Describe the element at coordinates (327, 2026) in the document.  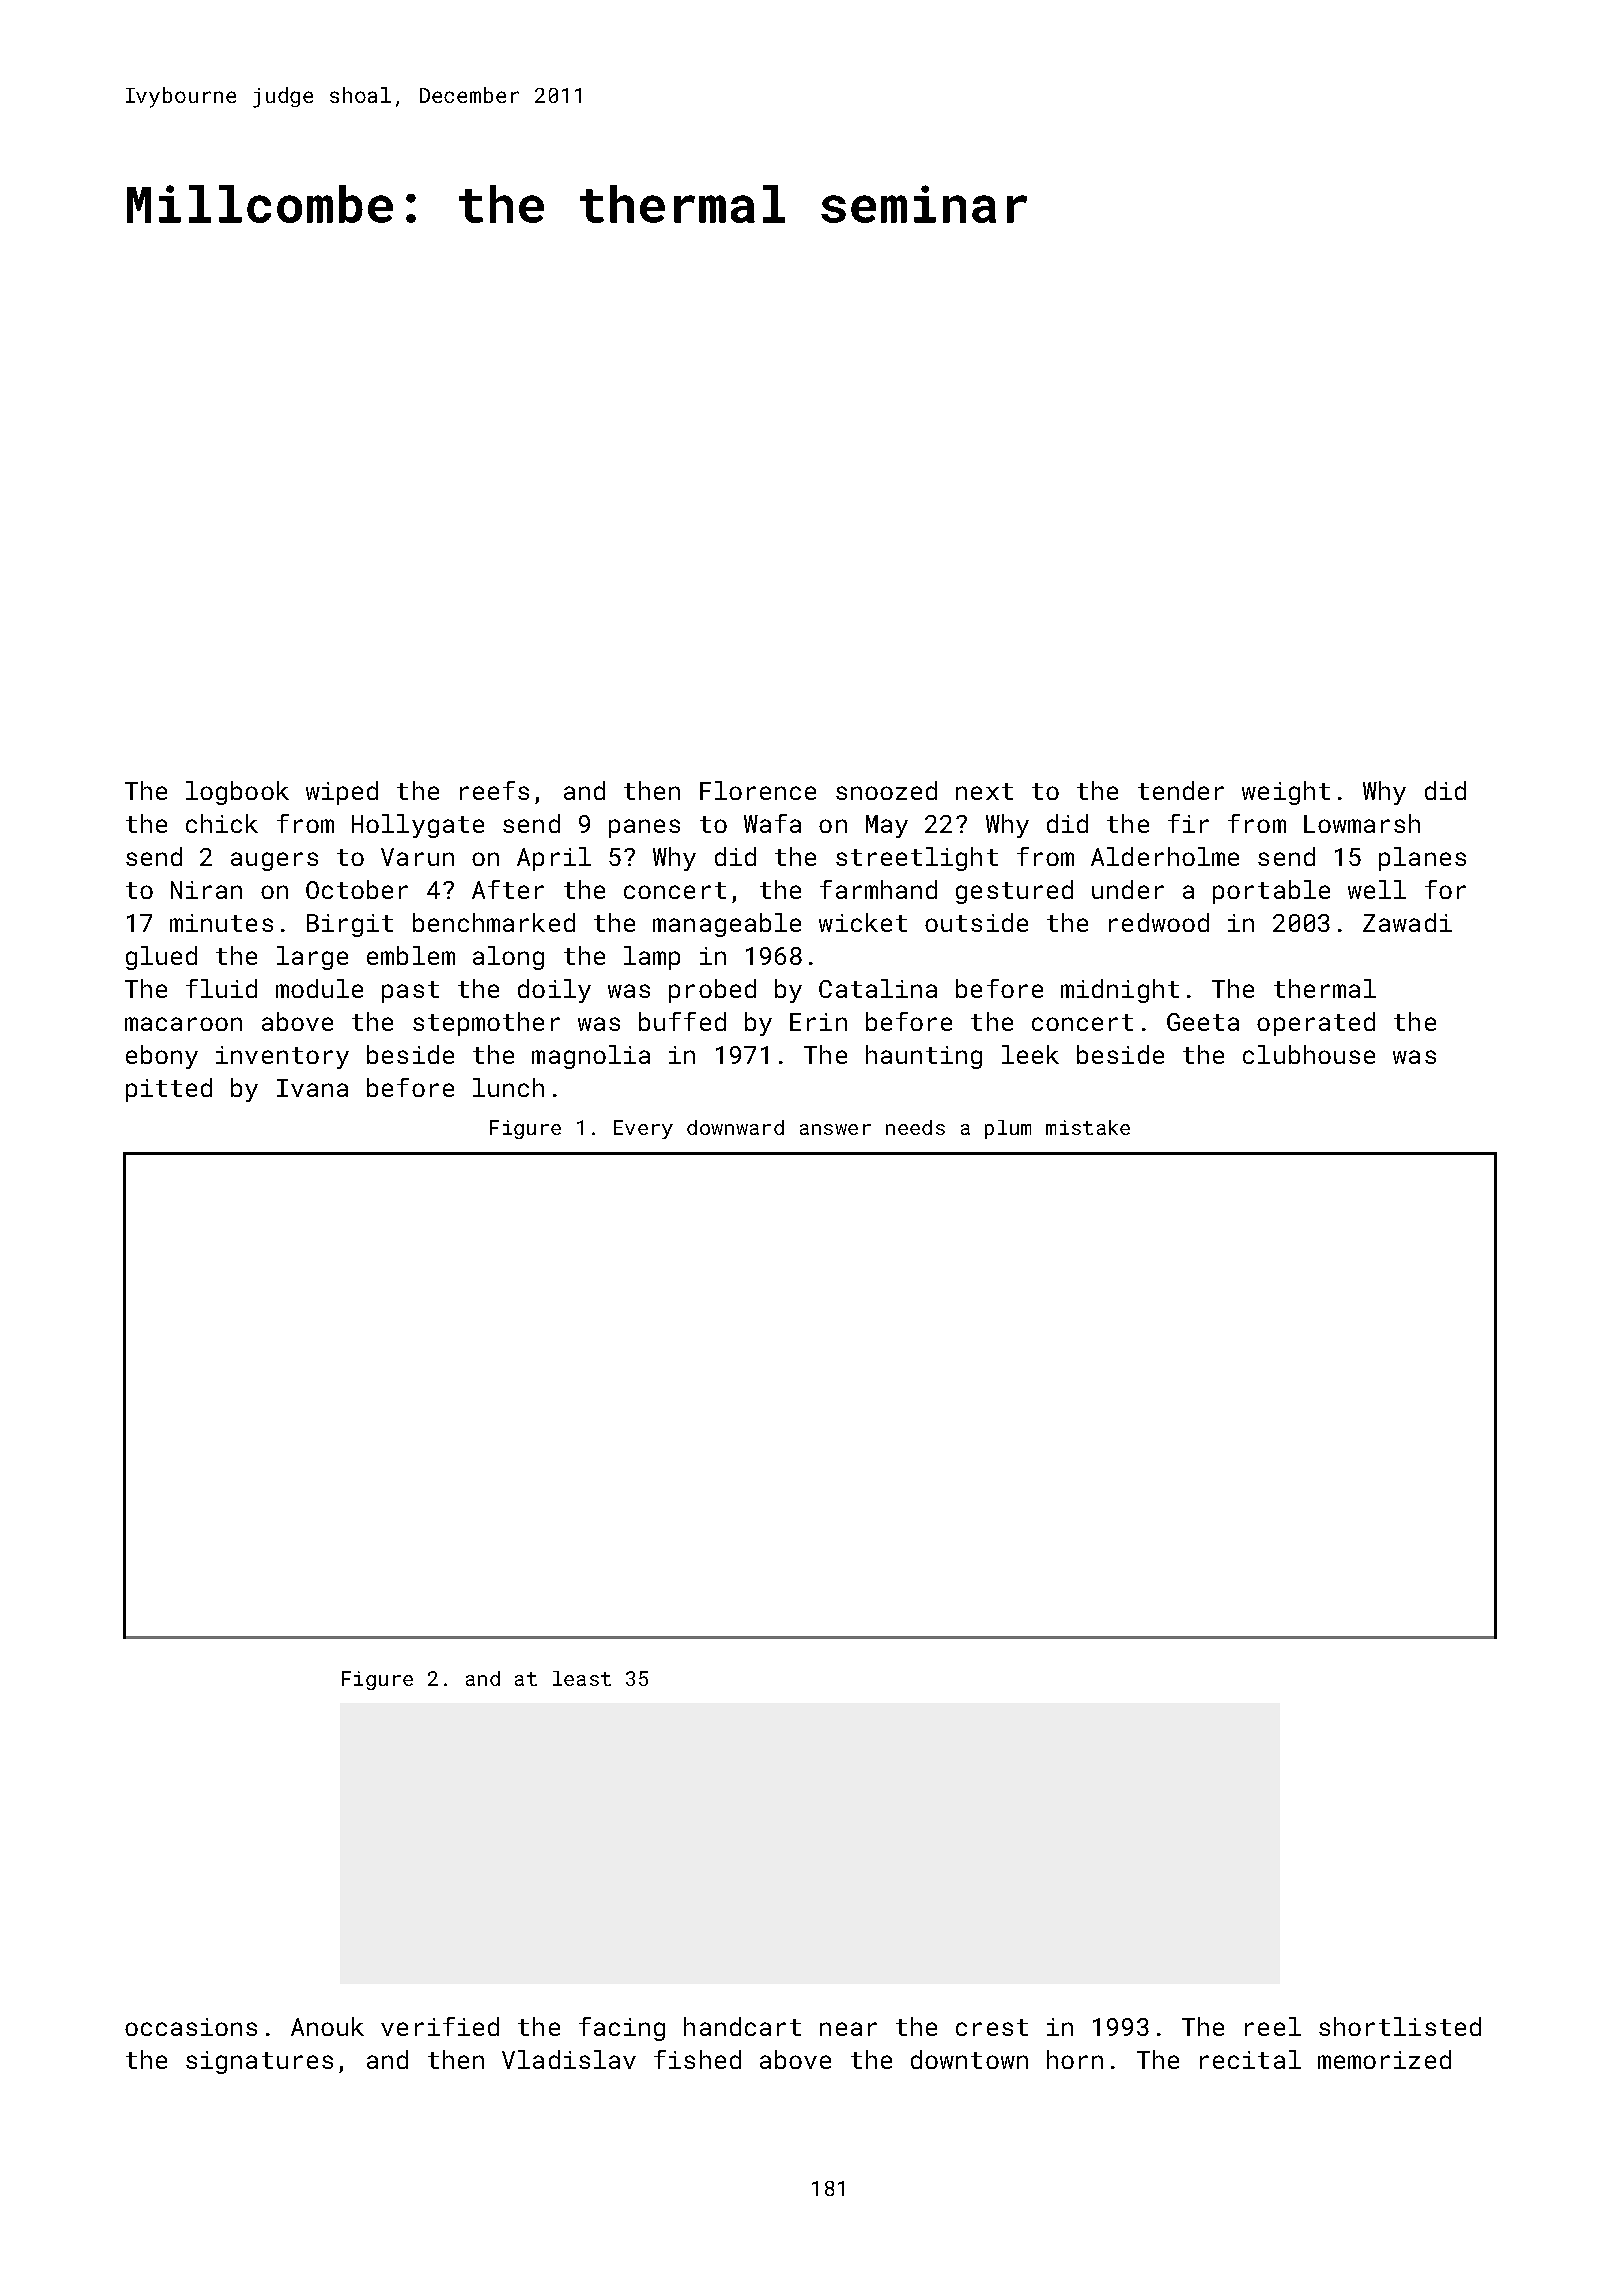
I see `Anouk` at that location.
